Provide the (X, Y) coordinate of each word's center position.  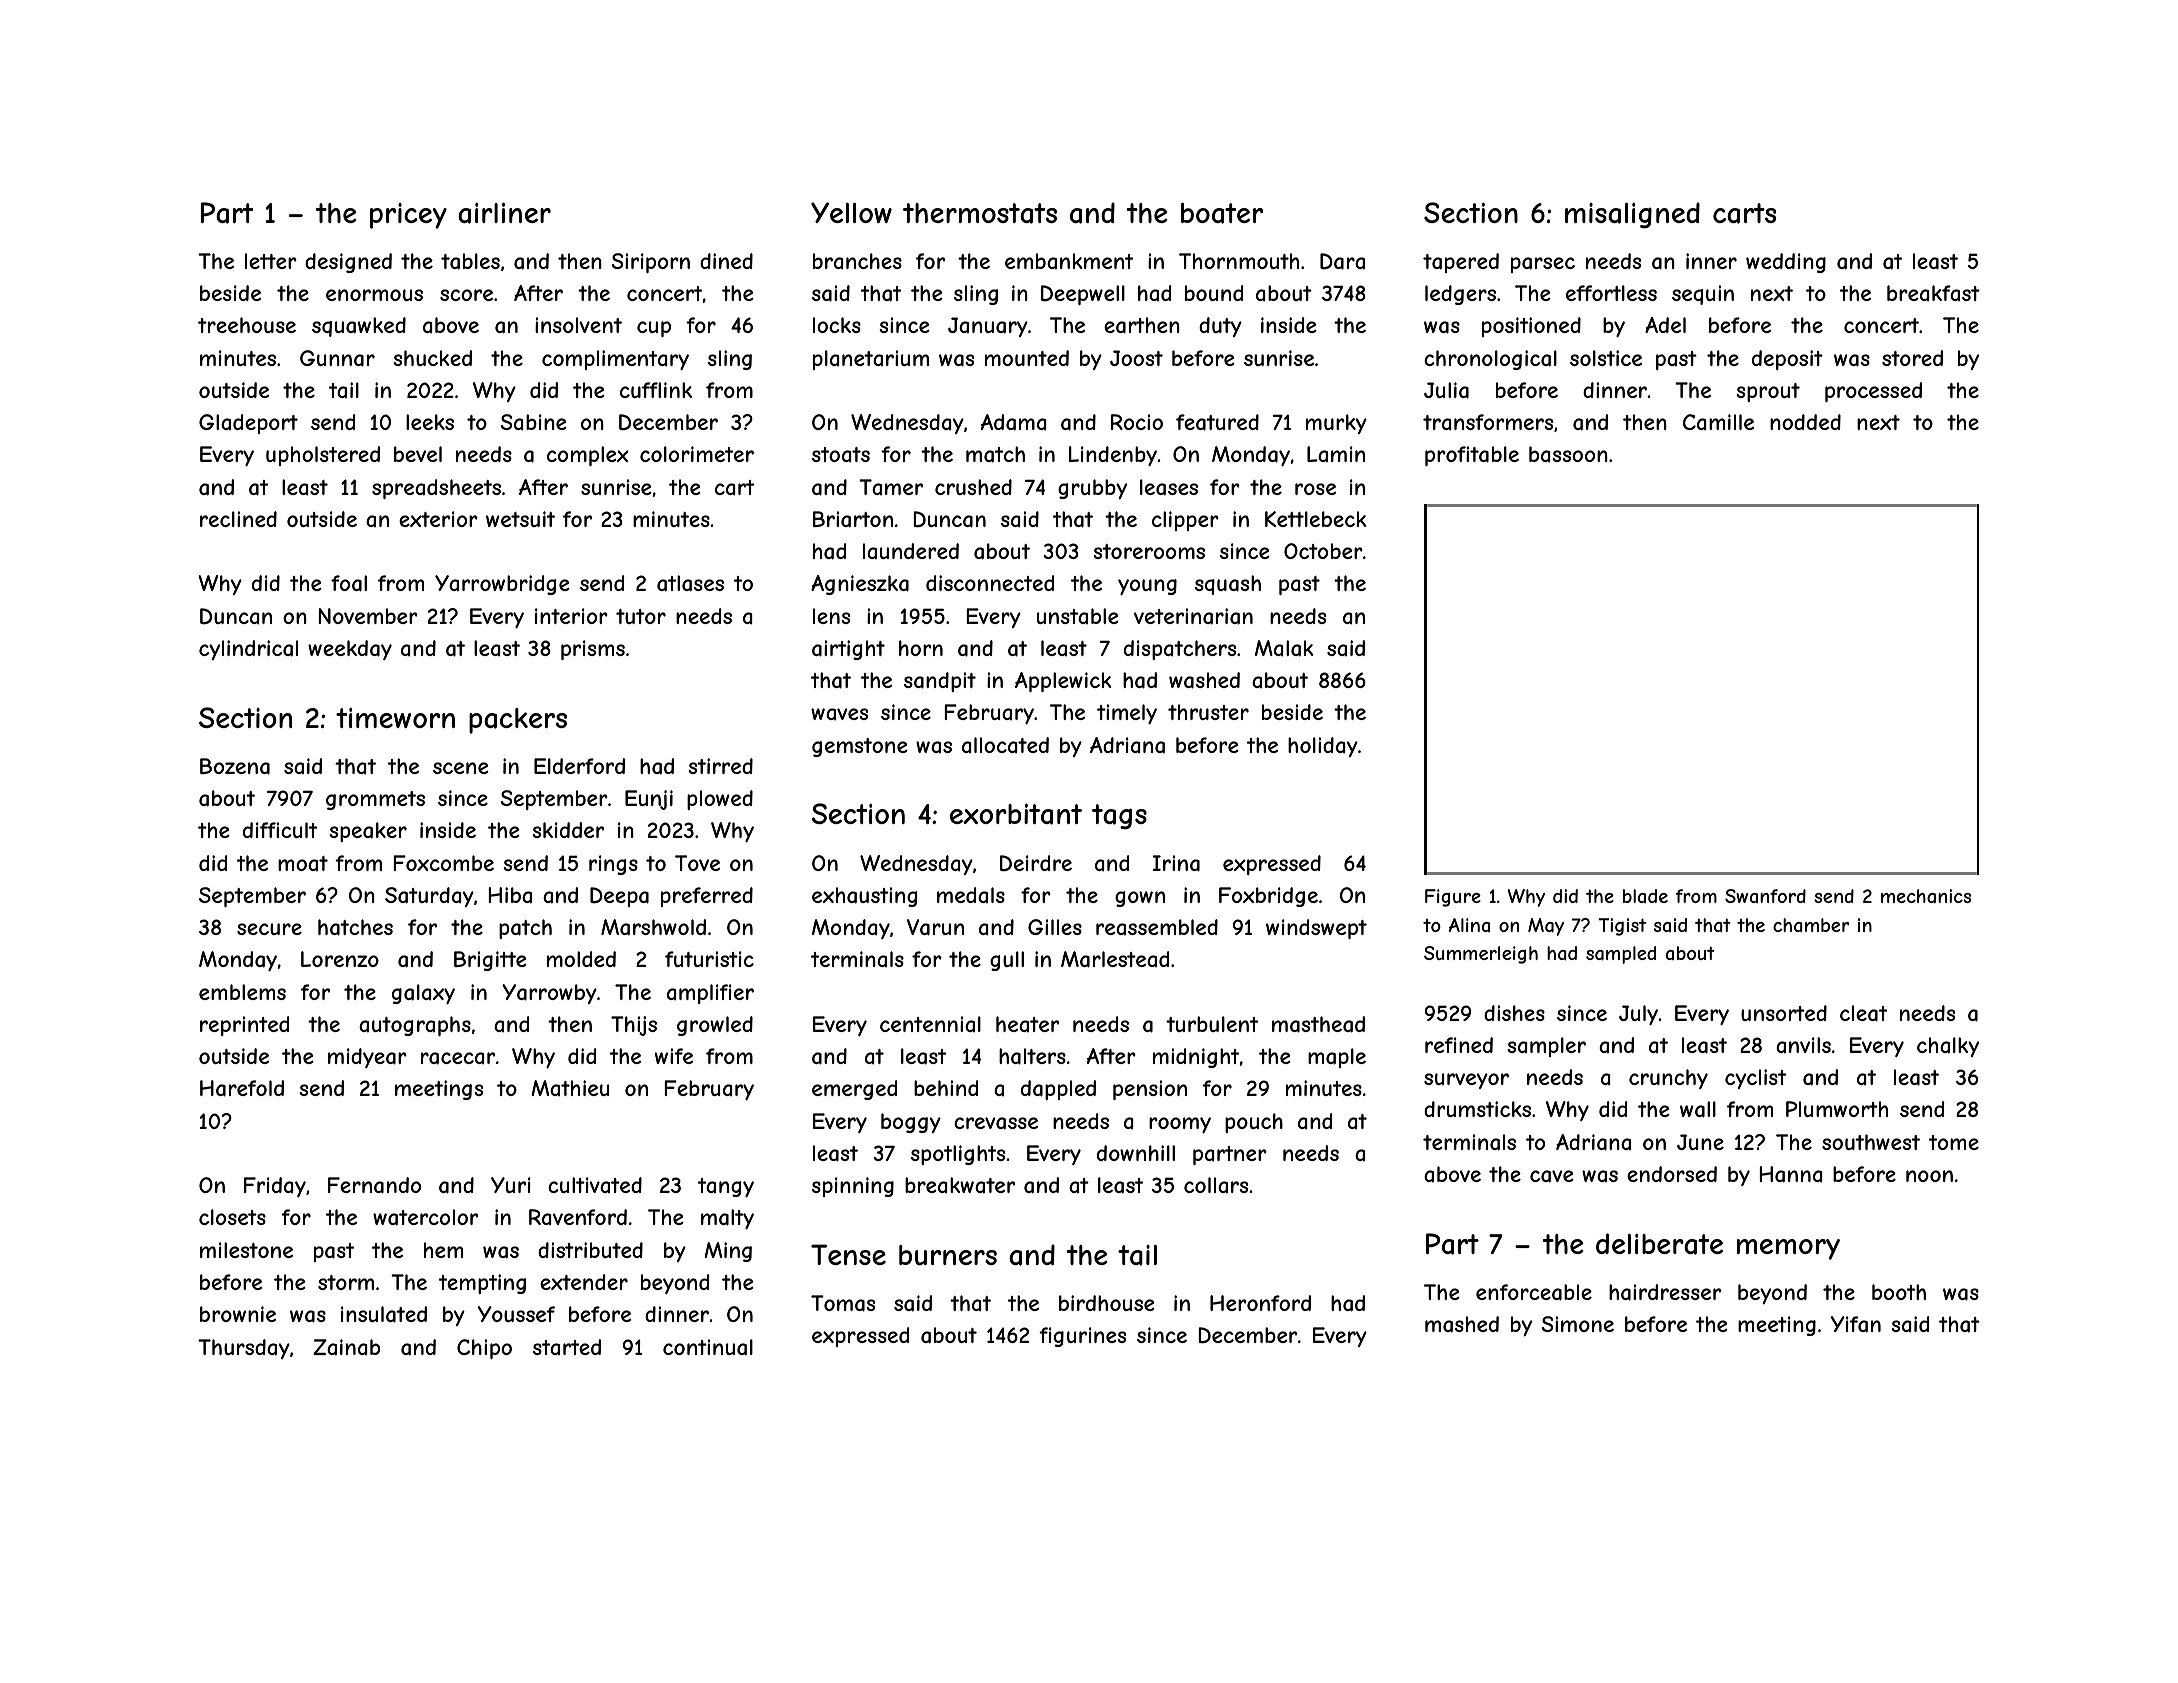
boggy (911, 1123)
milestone (246, 1250)
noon (1929, 1176)
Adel (1665, 325)
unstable (1078, 616)
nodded (1805, 422)
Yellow (851, 212)
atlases (690, 583)
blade (1645, 896)
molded (581, 959)
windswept (1316, 929)
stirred (720, 766)
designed (348, 263)
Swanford (1765, 896)
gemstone (860, 747)
